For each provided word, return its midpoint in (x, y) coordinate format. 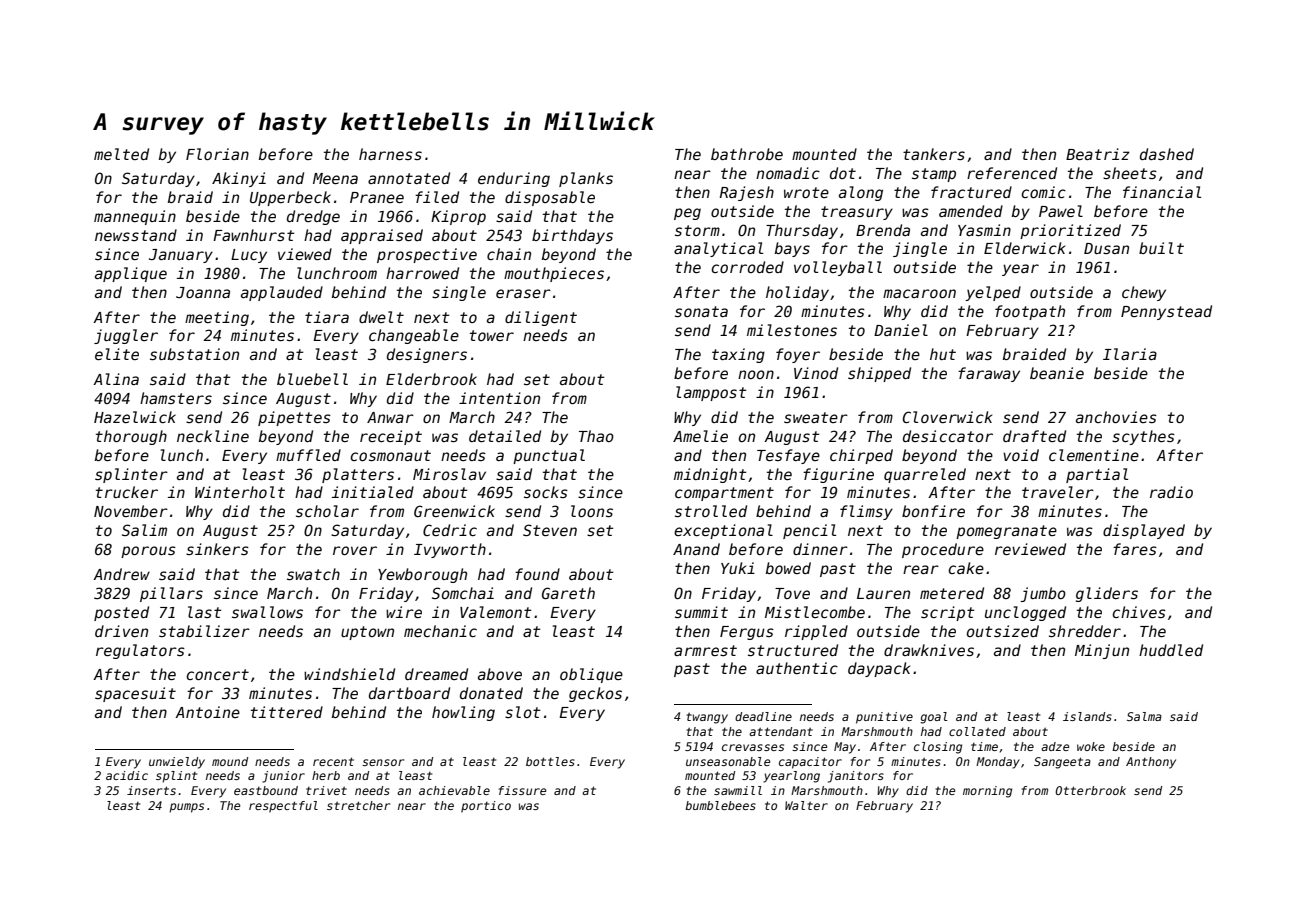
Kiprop (458, 217)
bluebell (312, 379)
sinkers (217, 549)
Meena (335, 178)
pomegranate (1006, 532)
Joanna (203, 292)
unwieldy (177, 763)
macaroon (919, 293)
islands (1087, 716)
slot (523, 712)
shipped (879, 374)
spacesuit (135, 694)
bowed (788, 568)
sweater (816, 417)
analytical (718, 249)
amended (971, 211)
